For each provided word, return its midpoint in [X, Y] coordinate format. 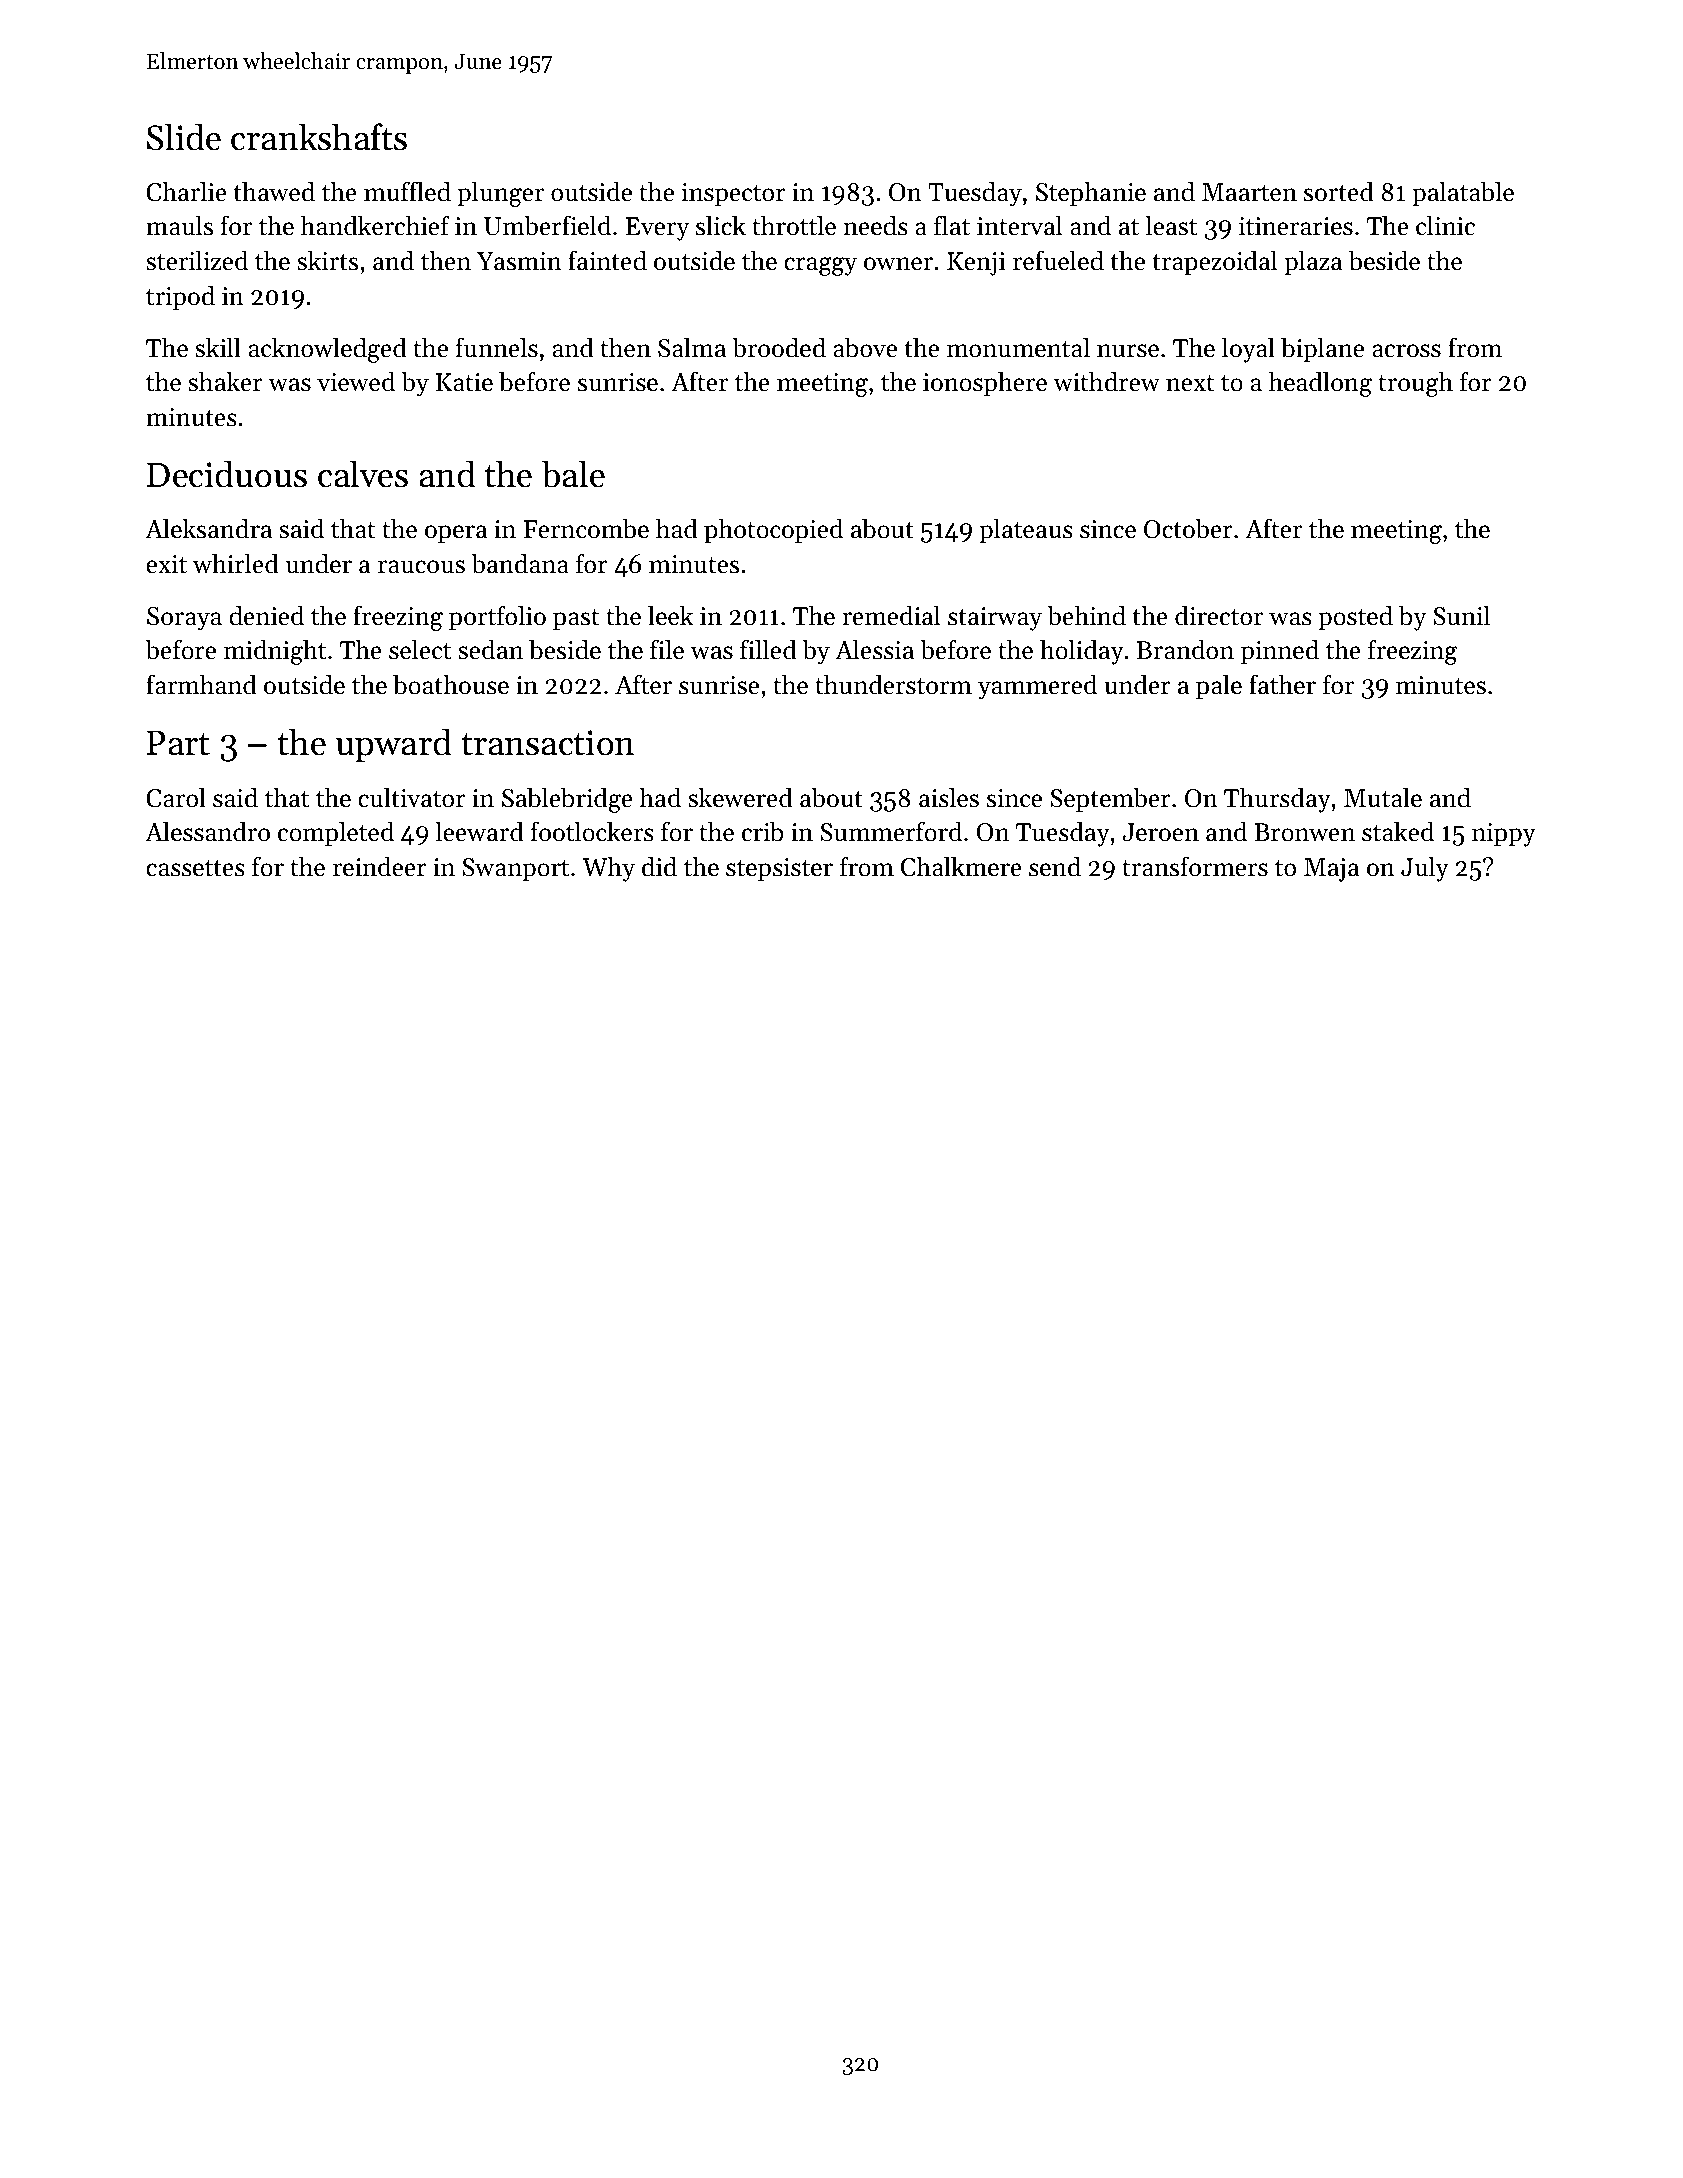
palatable [1463, 194]
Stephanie [1091, 194]
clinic [1445, 225]
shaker [225, 381]
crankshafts [319, 137]
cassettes [195, 868]
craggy [820, 266]
